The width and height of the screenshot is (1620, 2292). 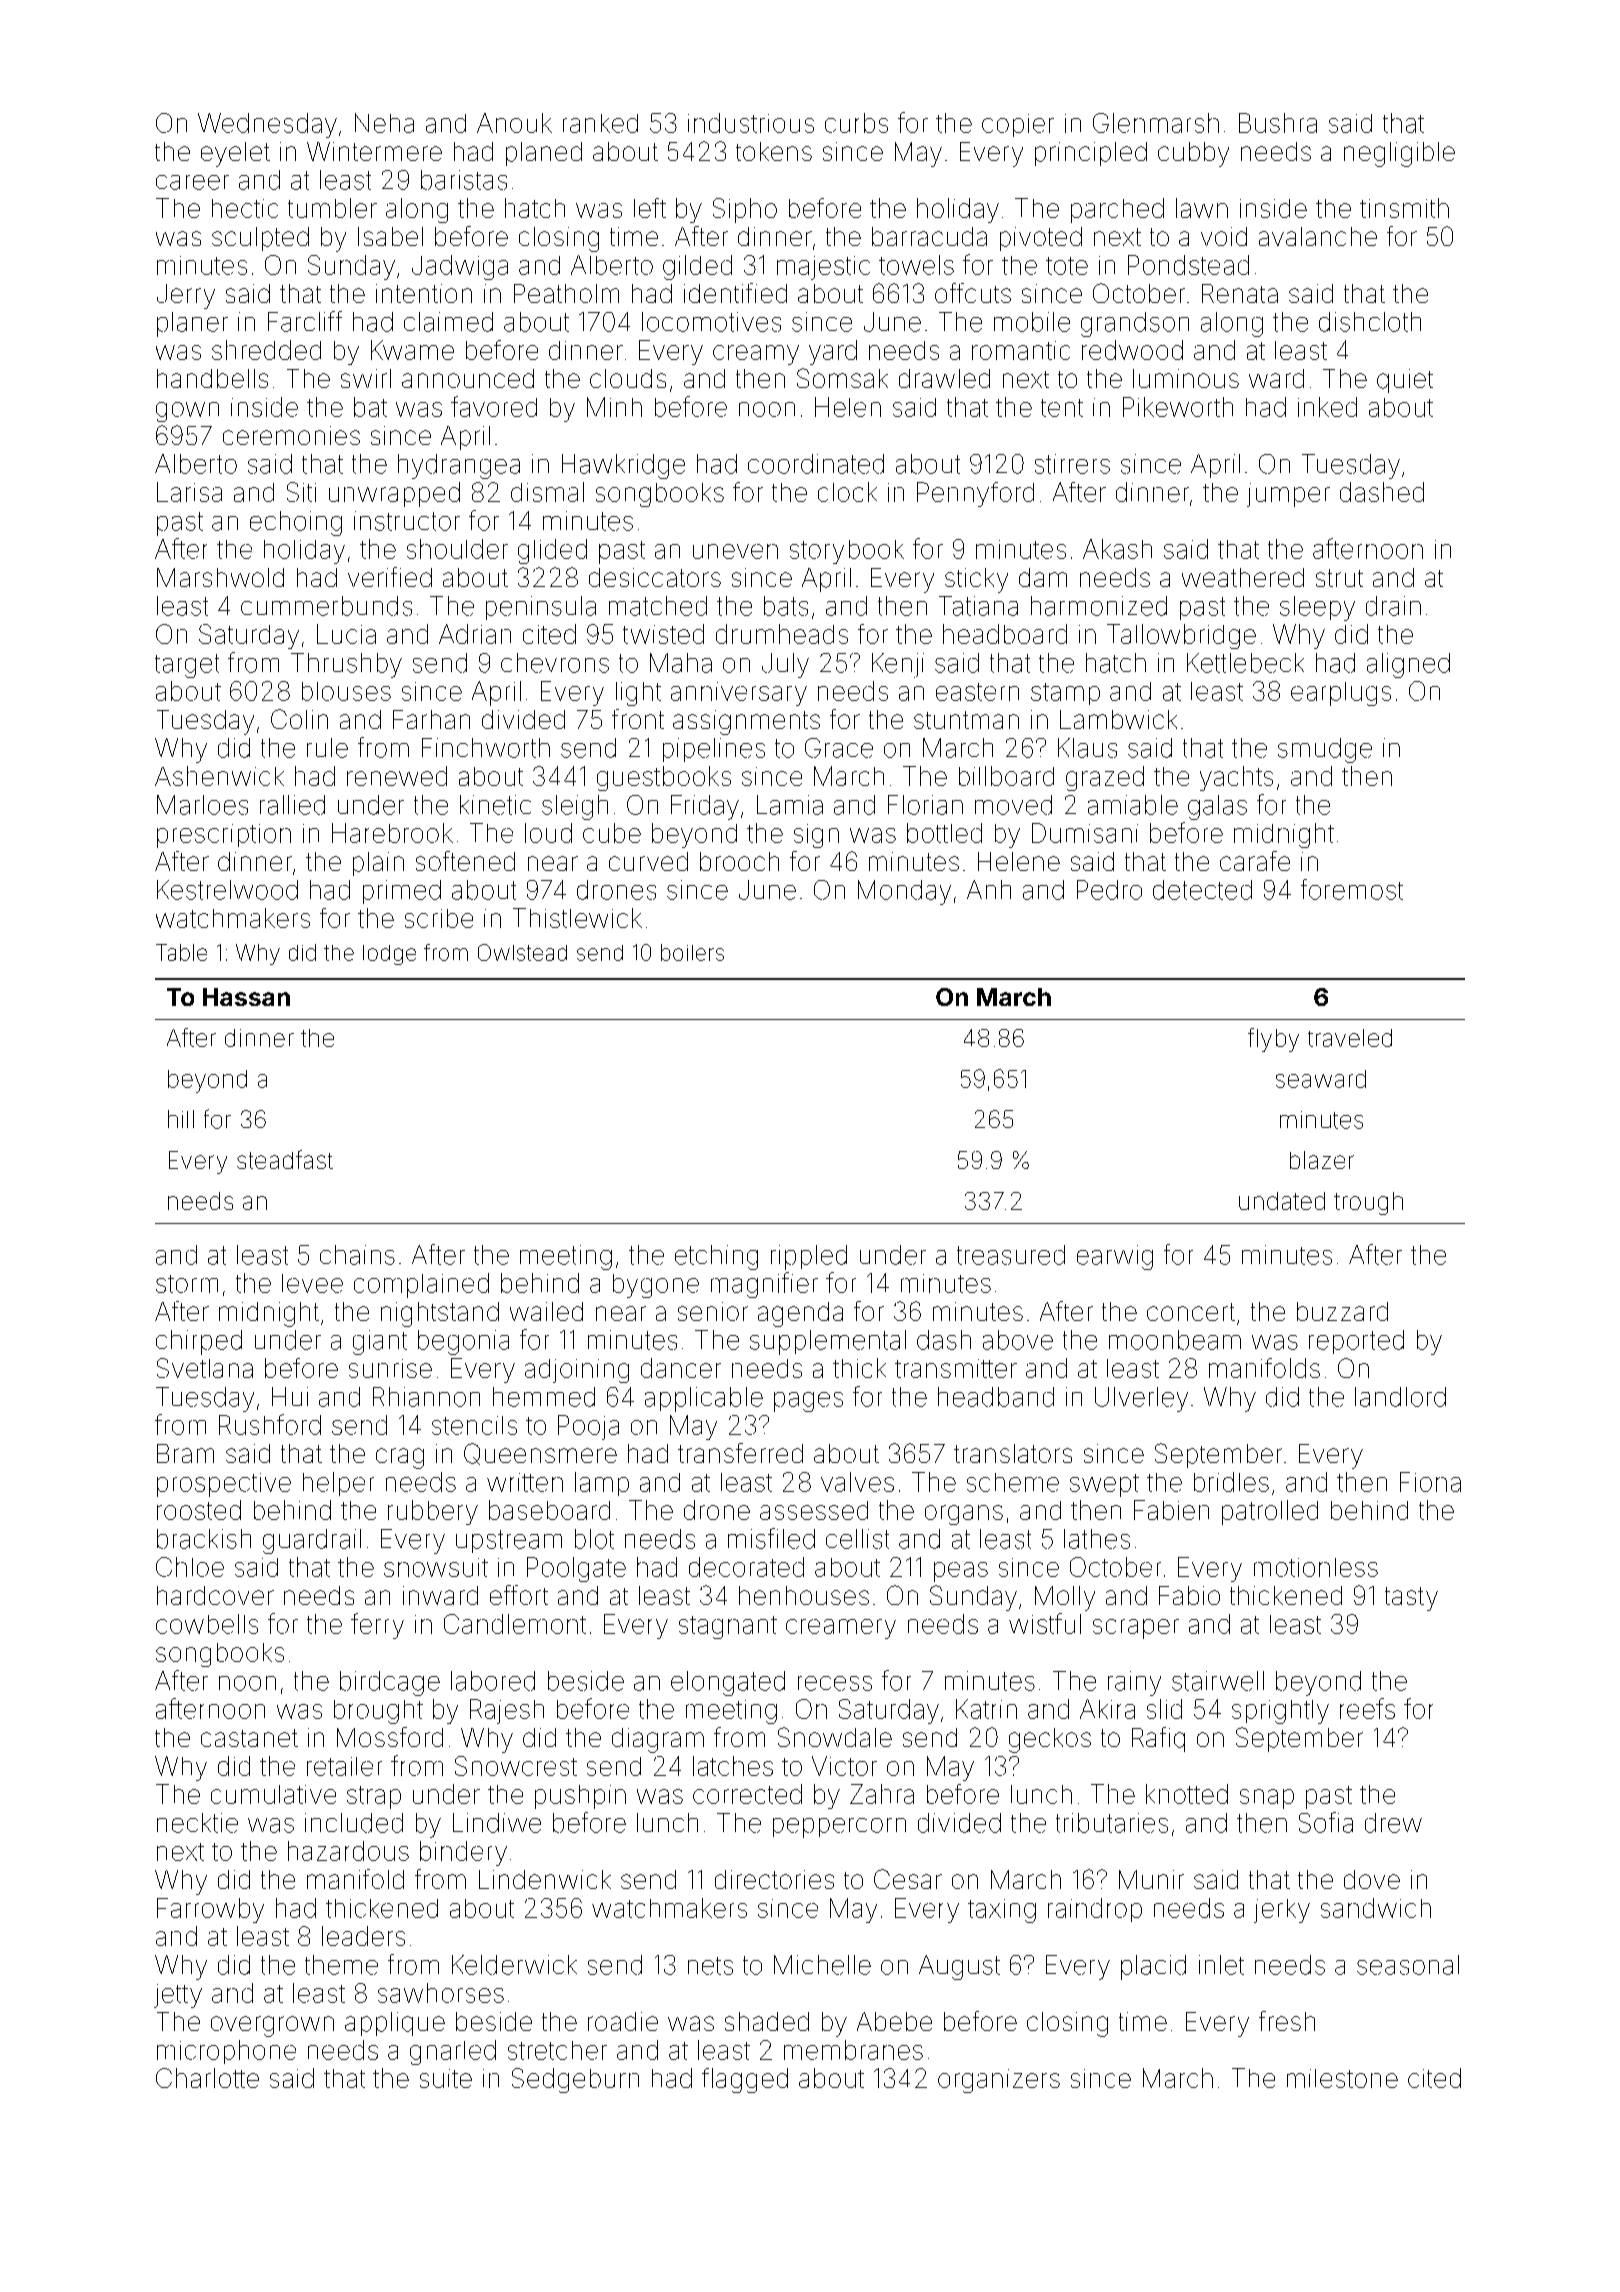 What do you see at coordinates (220, 577) in the screenshot?
I see `Marshwold` at bounding box center [220, 577].
